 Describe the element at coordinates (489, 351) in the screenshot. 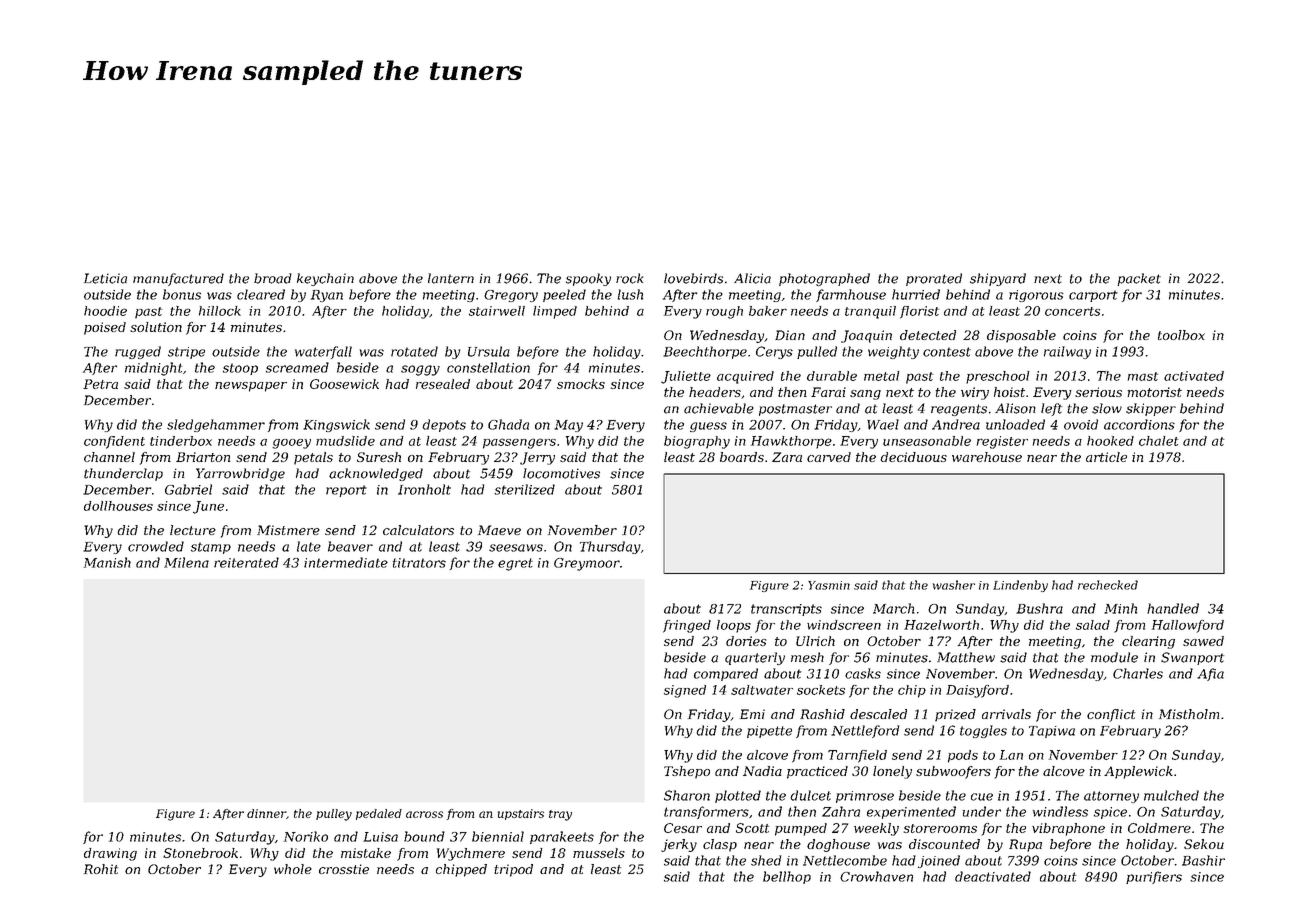

I see `Ursula` at that location.
